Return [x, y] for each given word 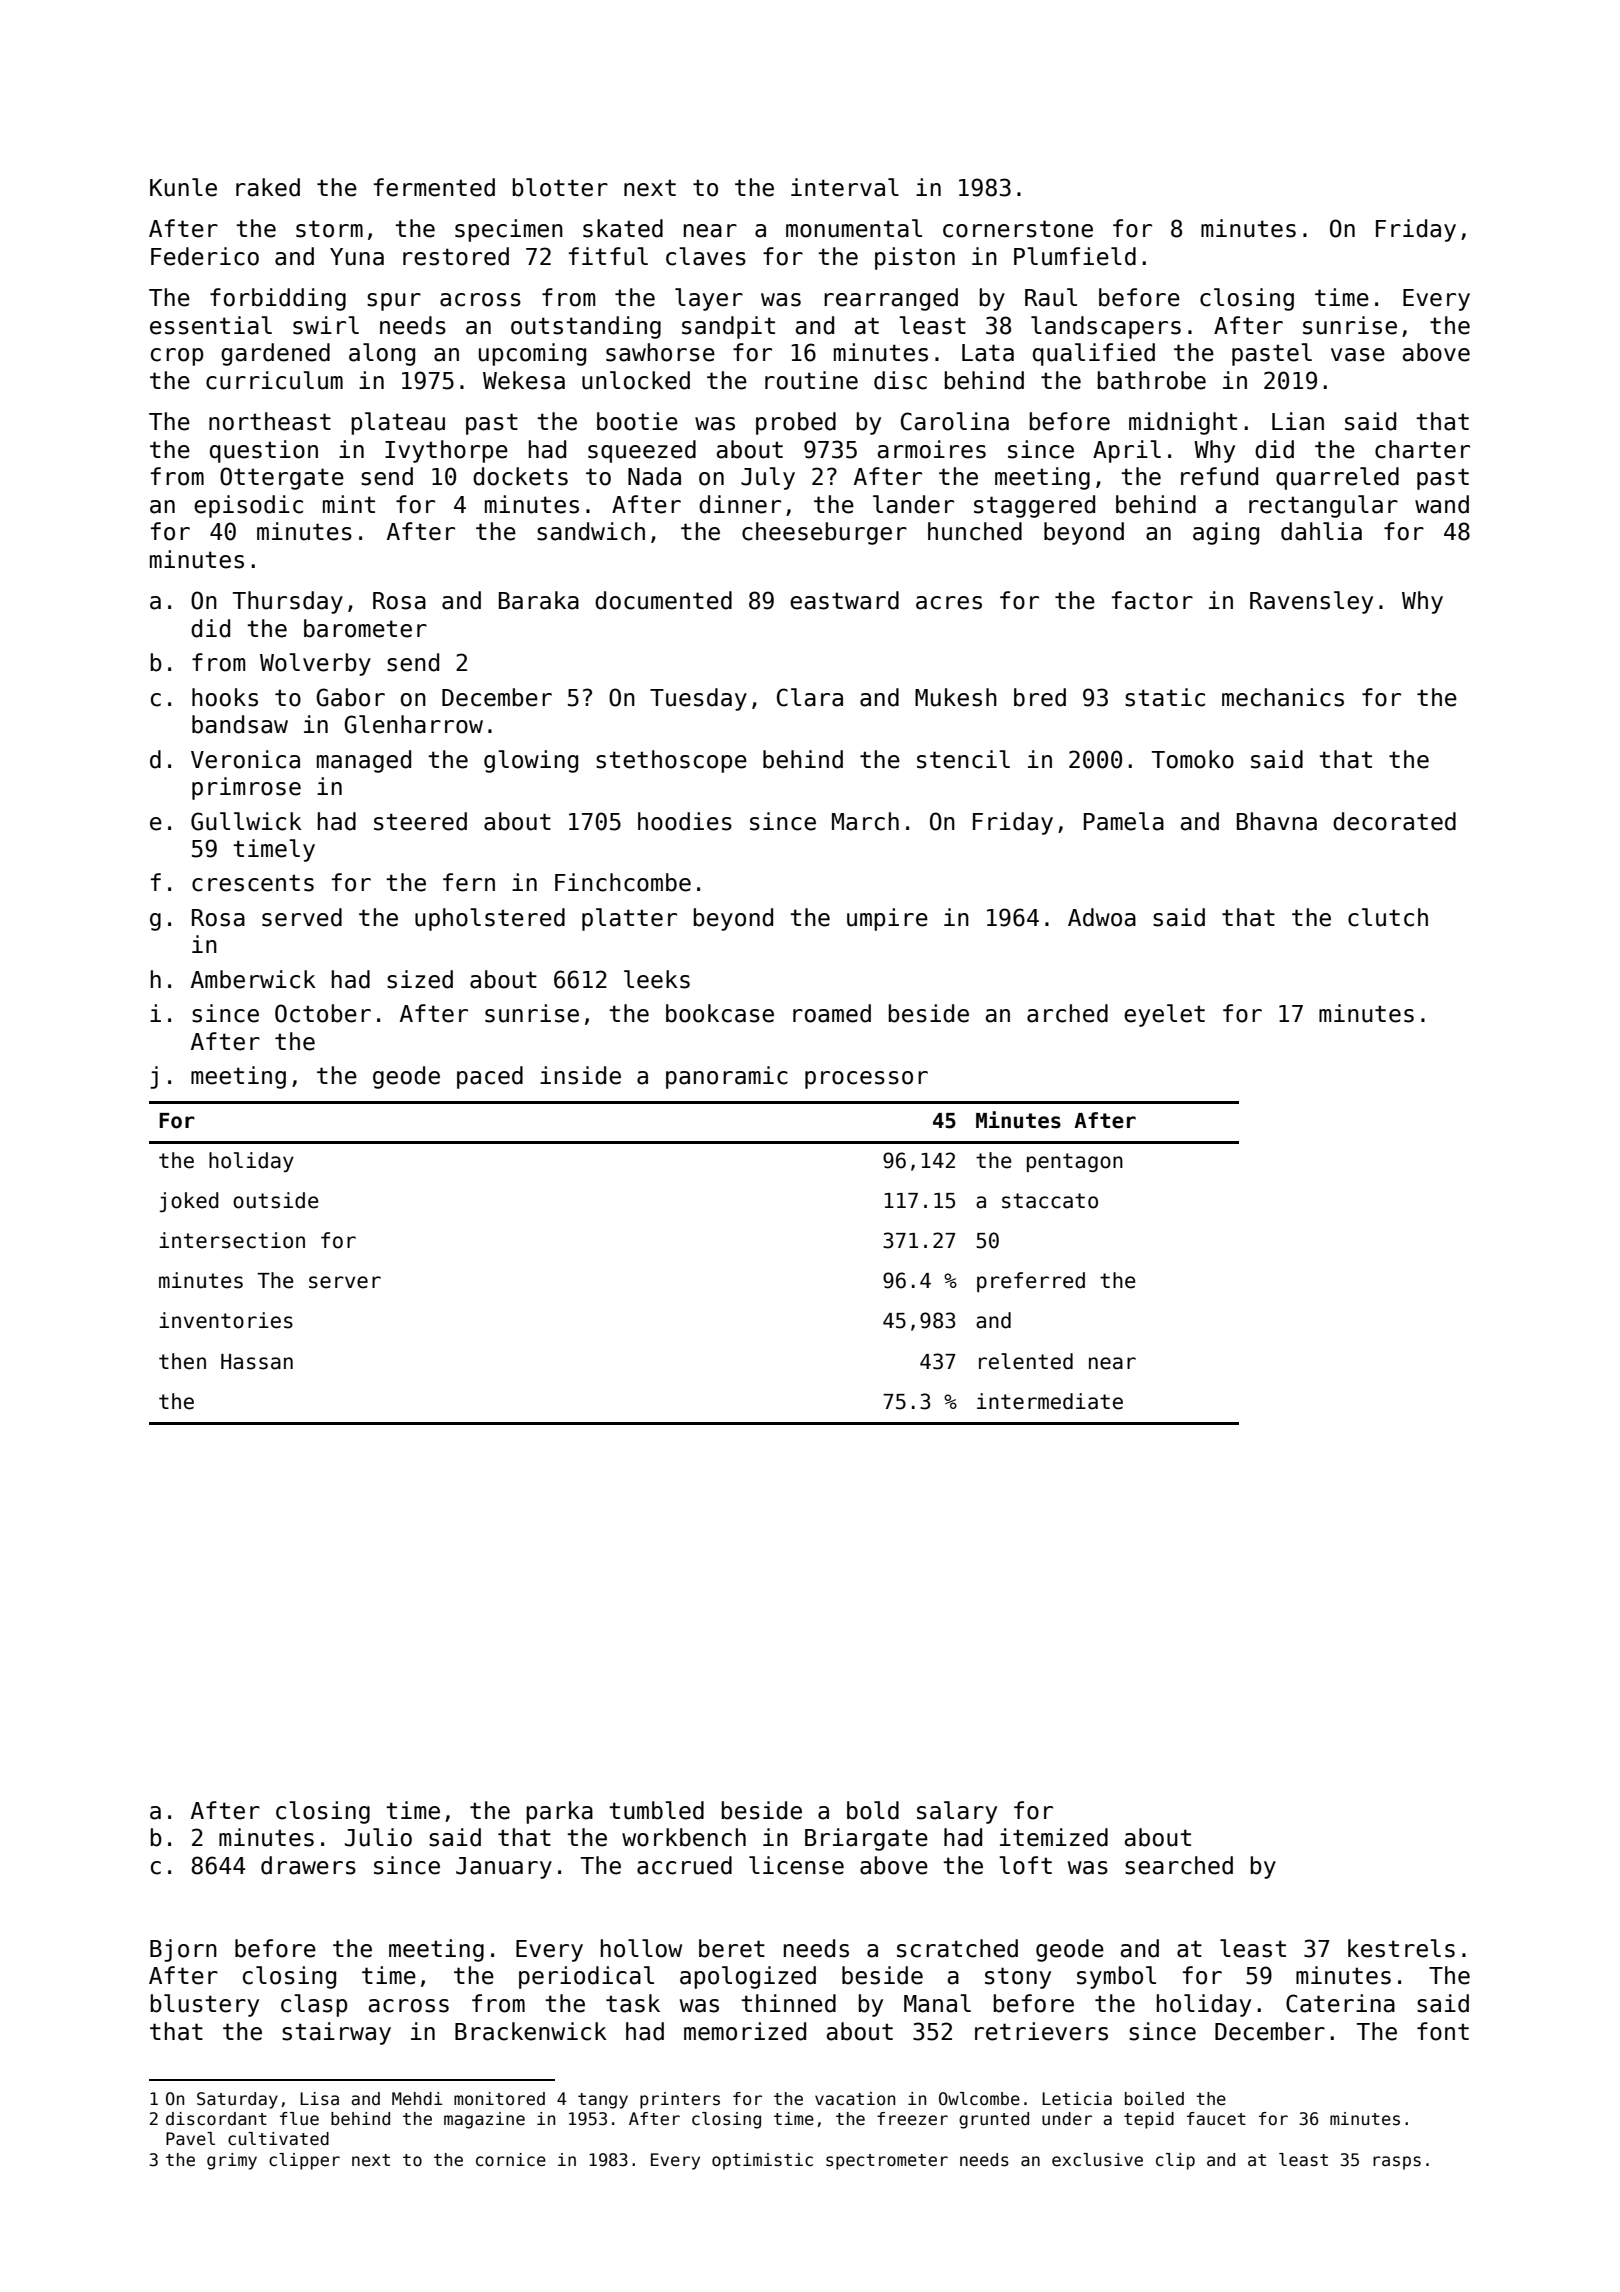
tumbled [656, 1810]
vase [1358, 355]
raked [268, 187]
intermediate [1050, 1401]
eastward [844, 600]
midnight [1183, 423]
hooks [225, 697]
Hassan [257, 1362]
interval [845, 187]
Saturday [237, 2100]
